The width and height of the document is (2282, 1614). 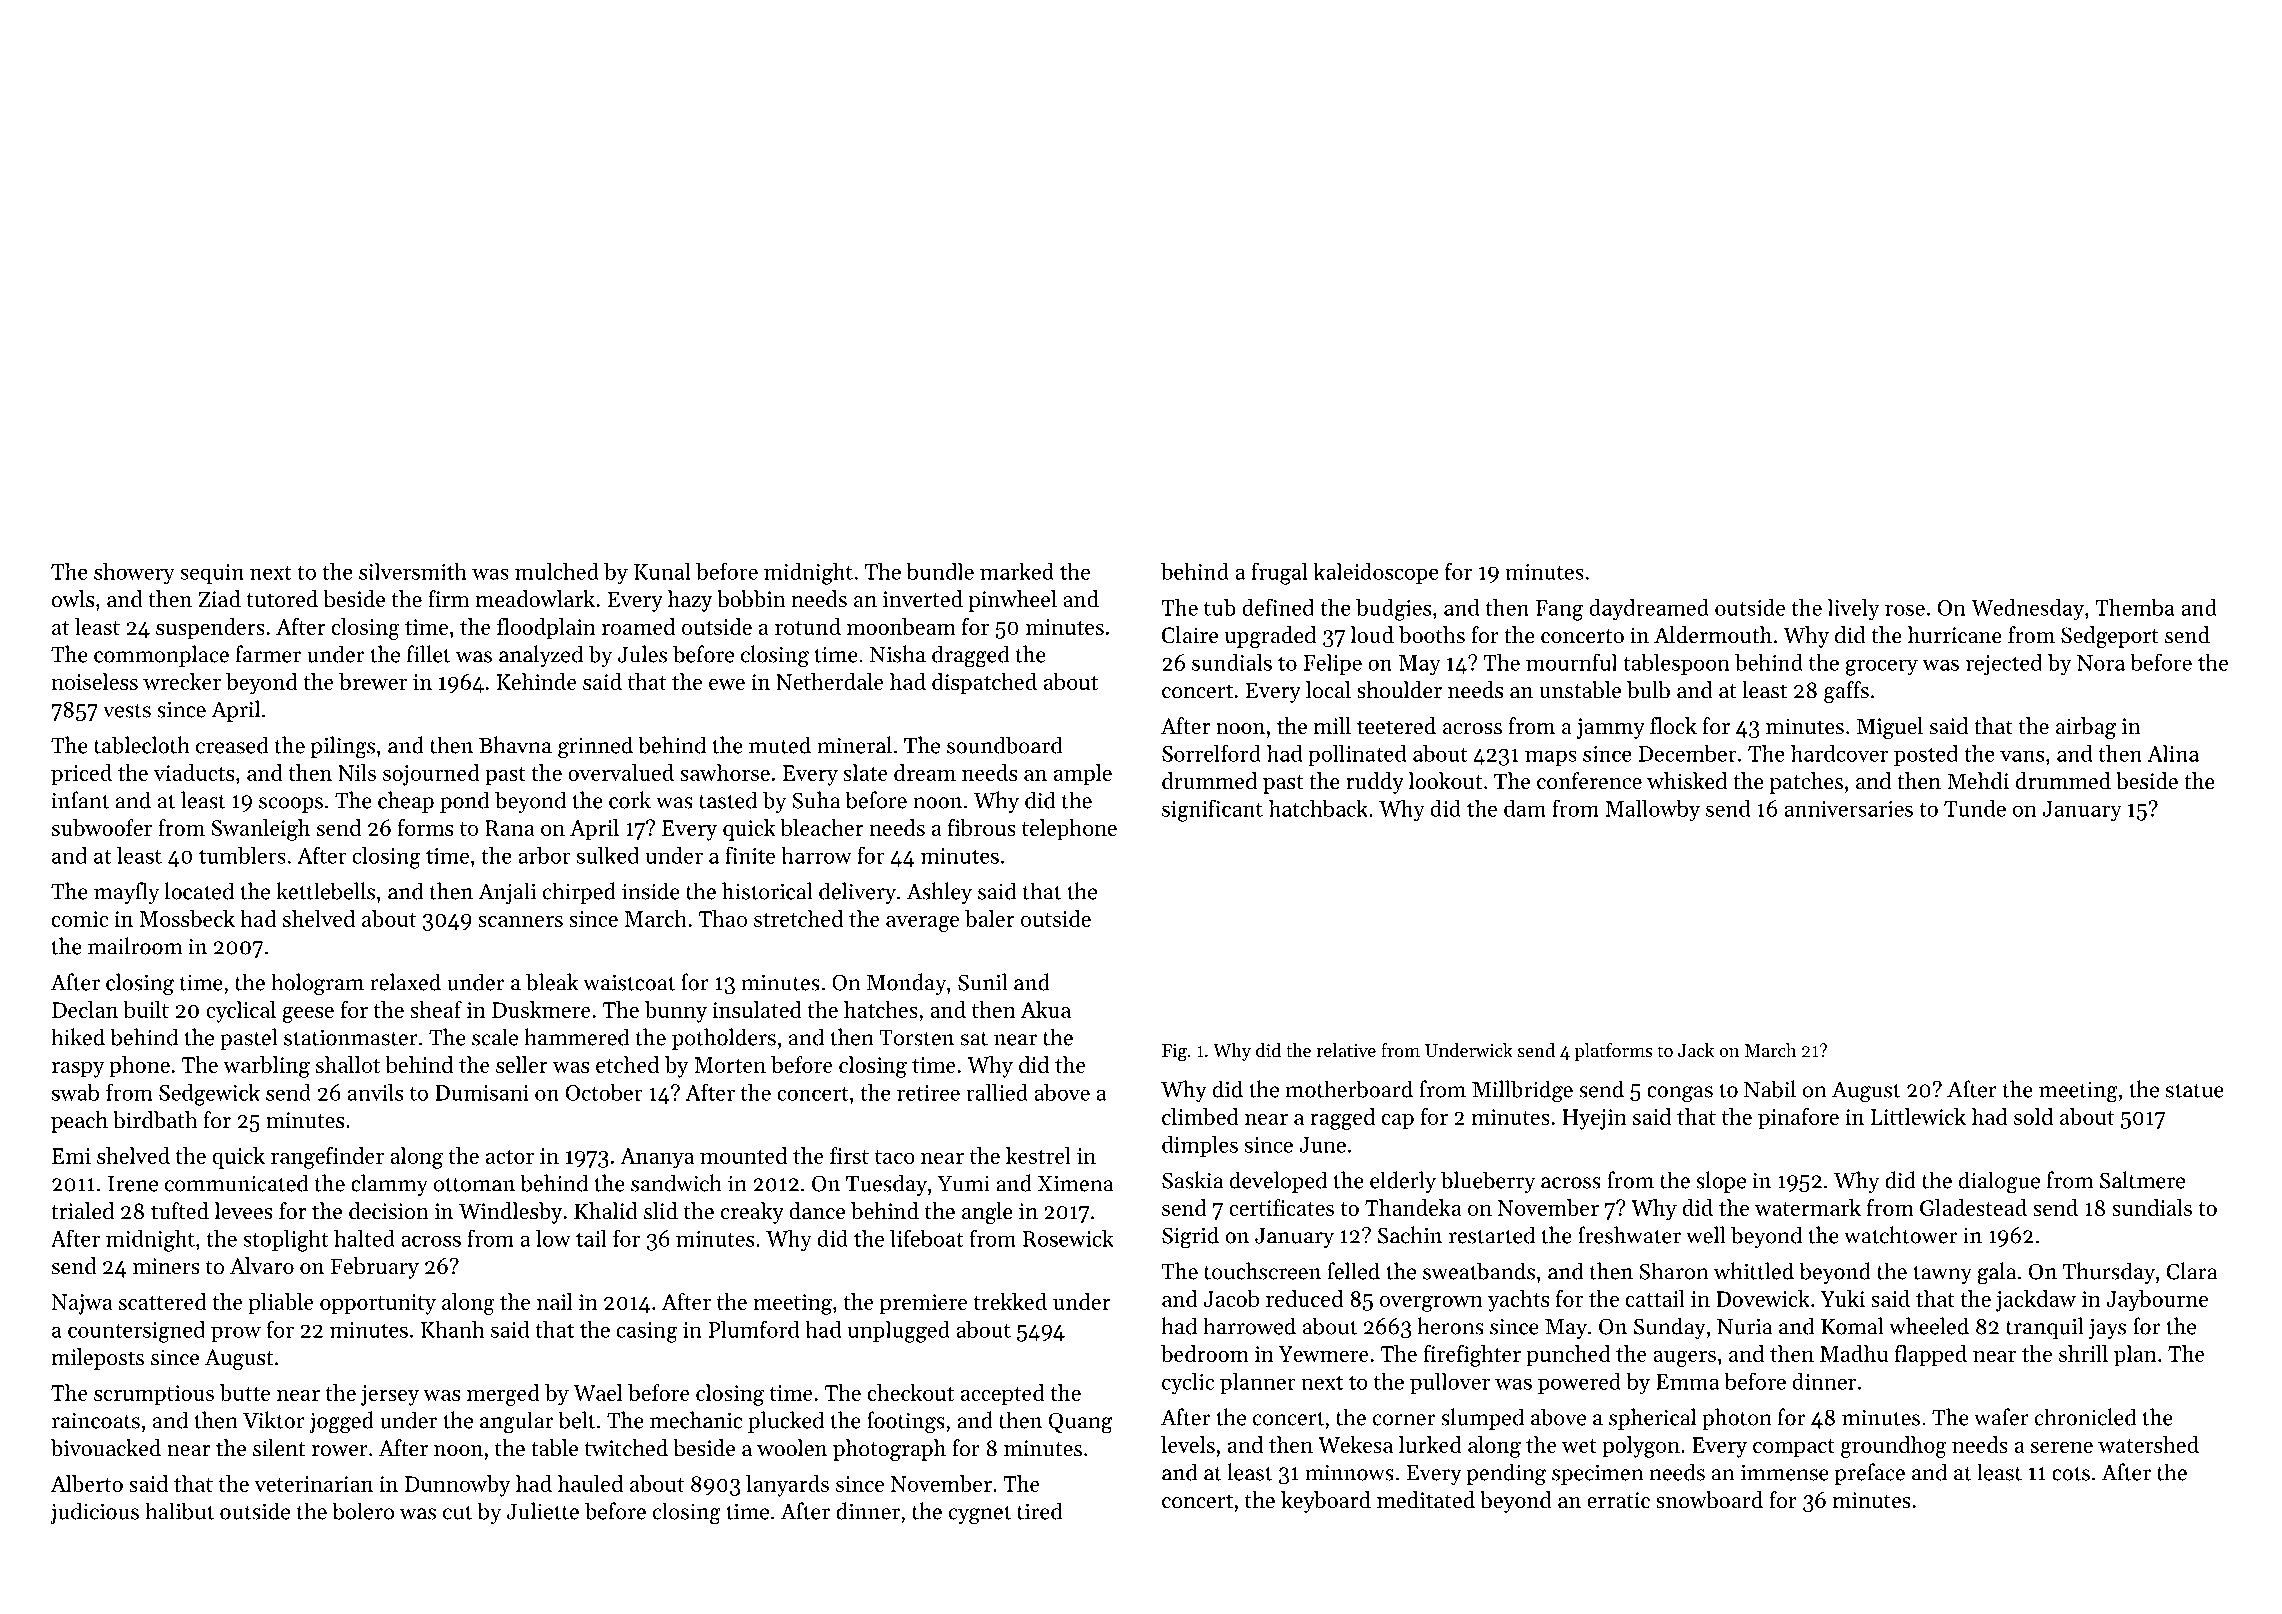 What do you see at coordinates (1848, 809) in the document?
I see `anniversaries` at bounding box center [1848, 809].
